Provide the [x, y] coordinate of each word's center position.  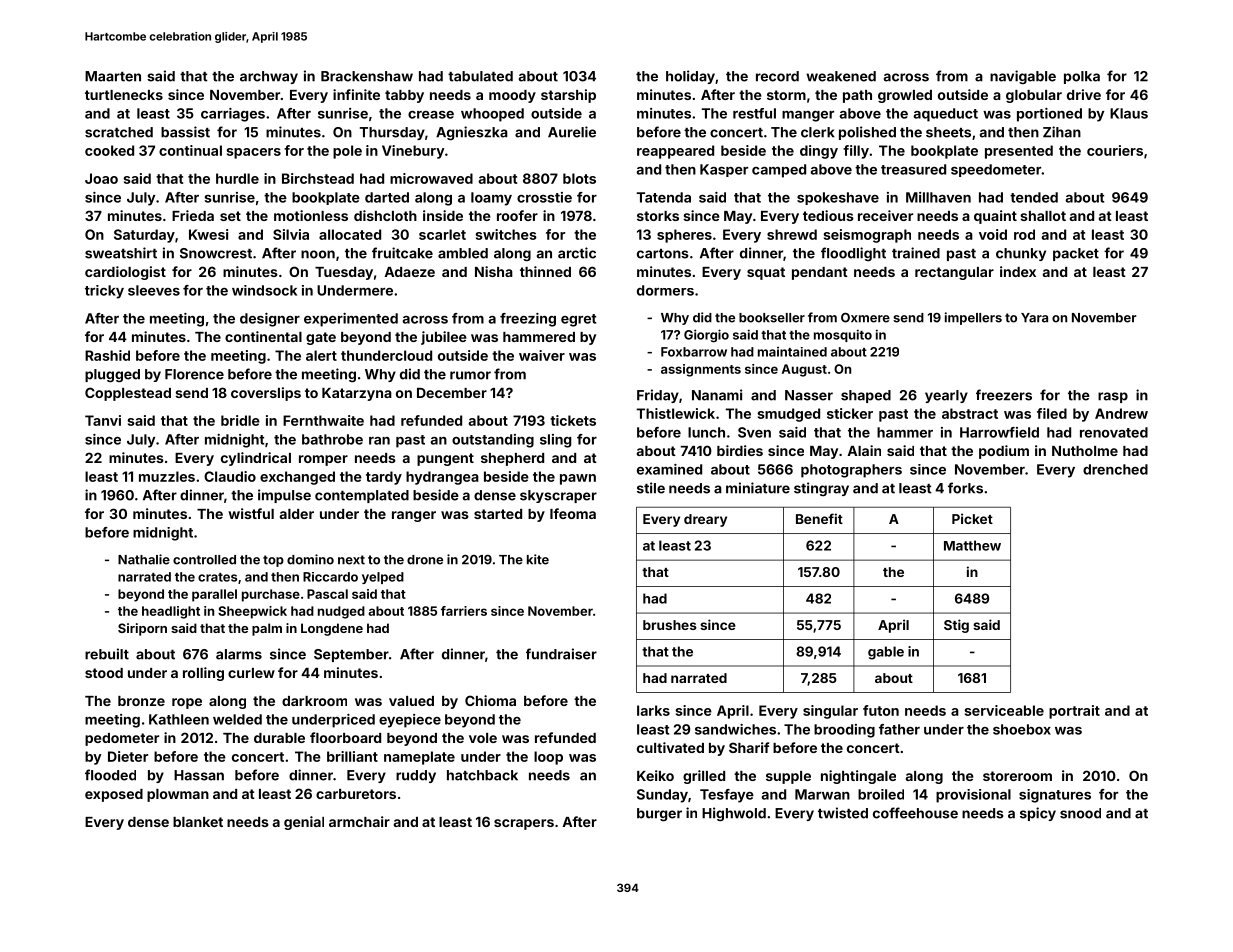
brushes [670, 625]
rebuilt [107, 654]
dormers [665, 290]
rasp [1113, 397]
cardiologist [125, 273]
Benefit [819, 518]
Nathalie [144, 559]
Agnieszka [472, 133]
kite [538, 559]
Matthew [972, 545]
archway [269, 77]
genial [304, 823]
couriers [1115, 150]
